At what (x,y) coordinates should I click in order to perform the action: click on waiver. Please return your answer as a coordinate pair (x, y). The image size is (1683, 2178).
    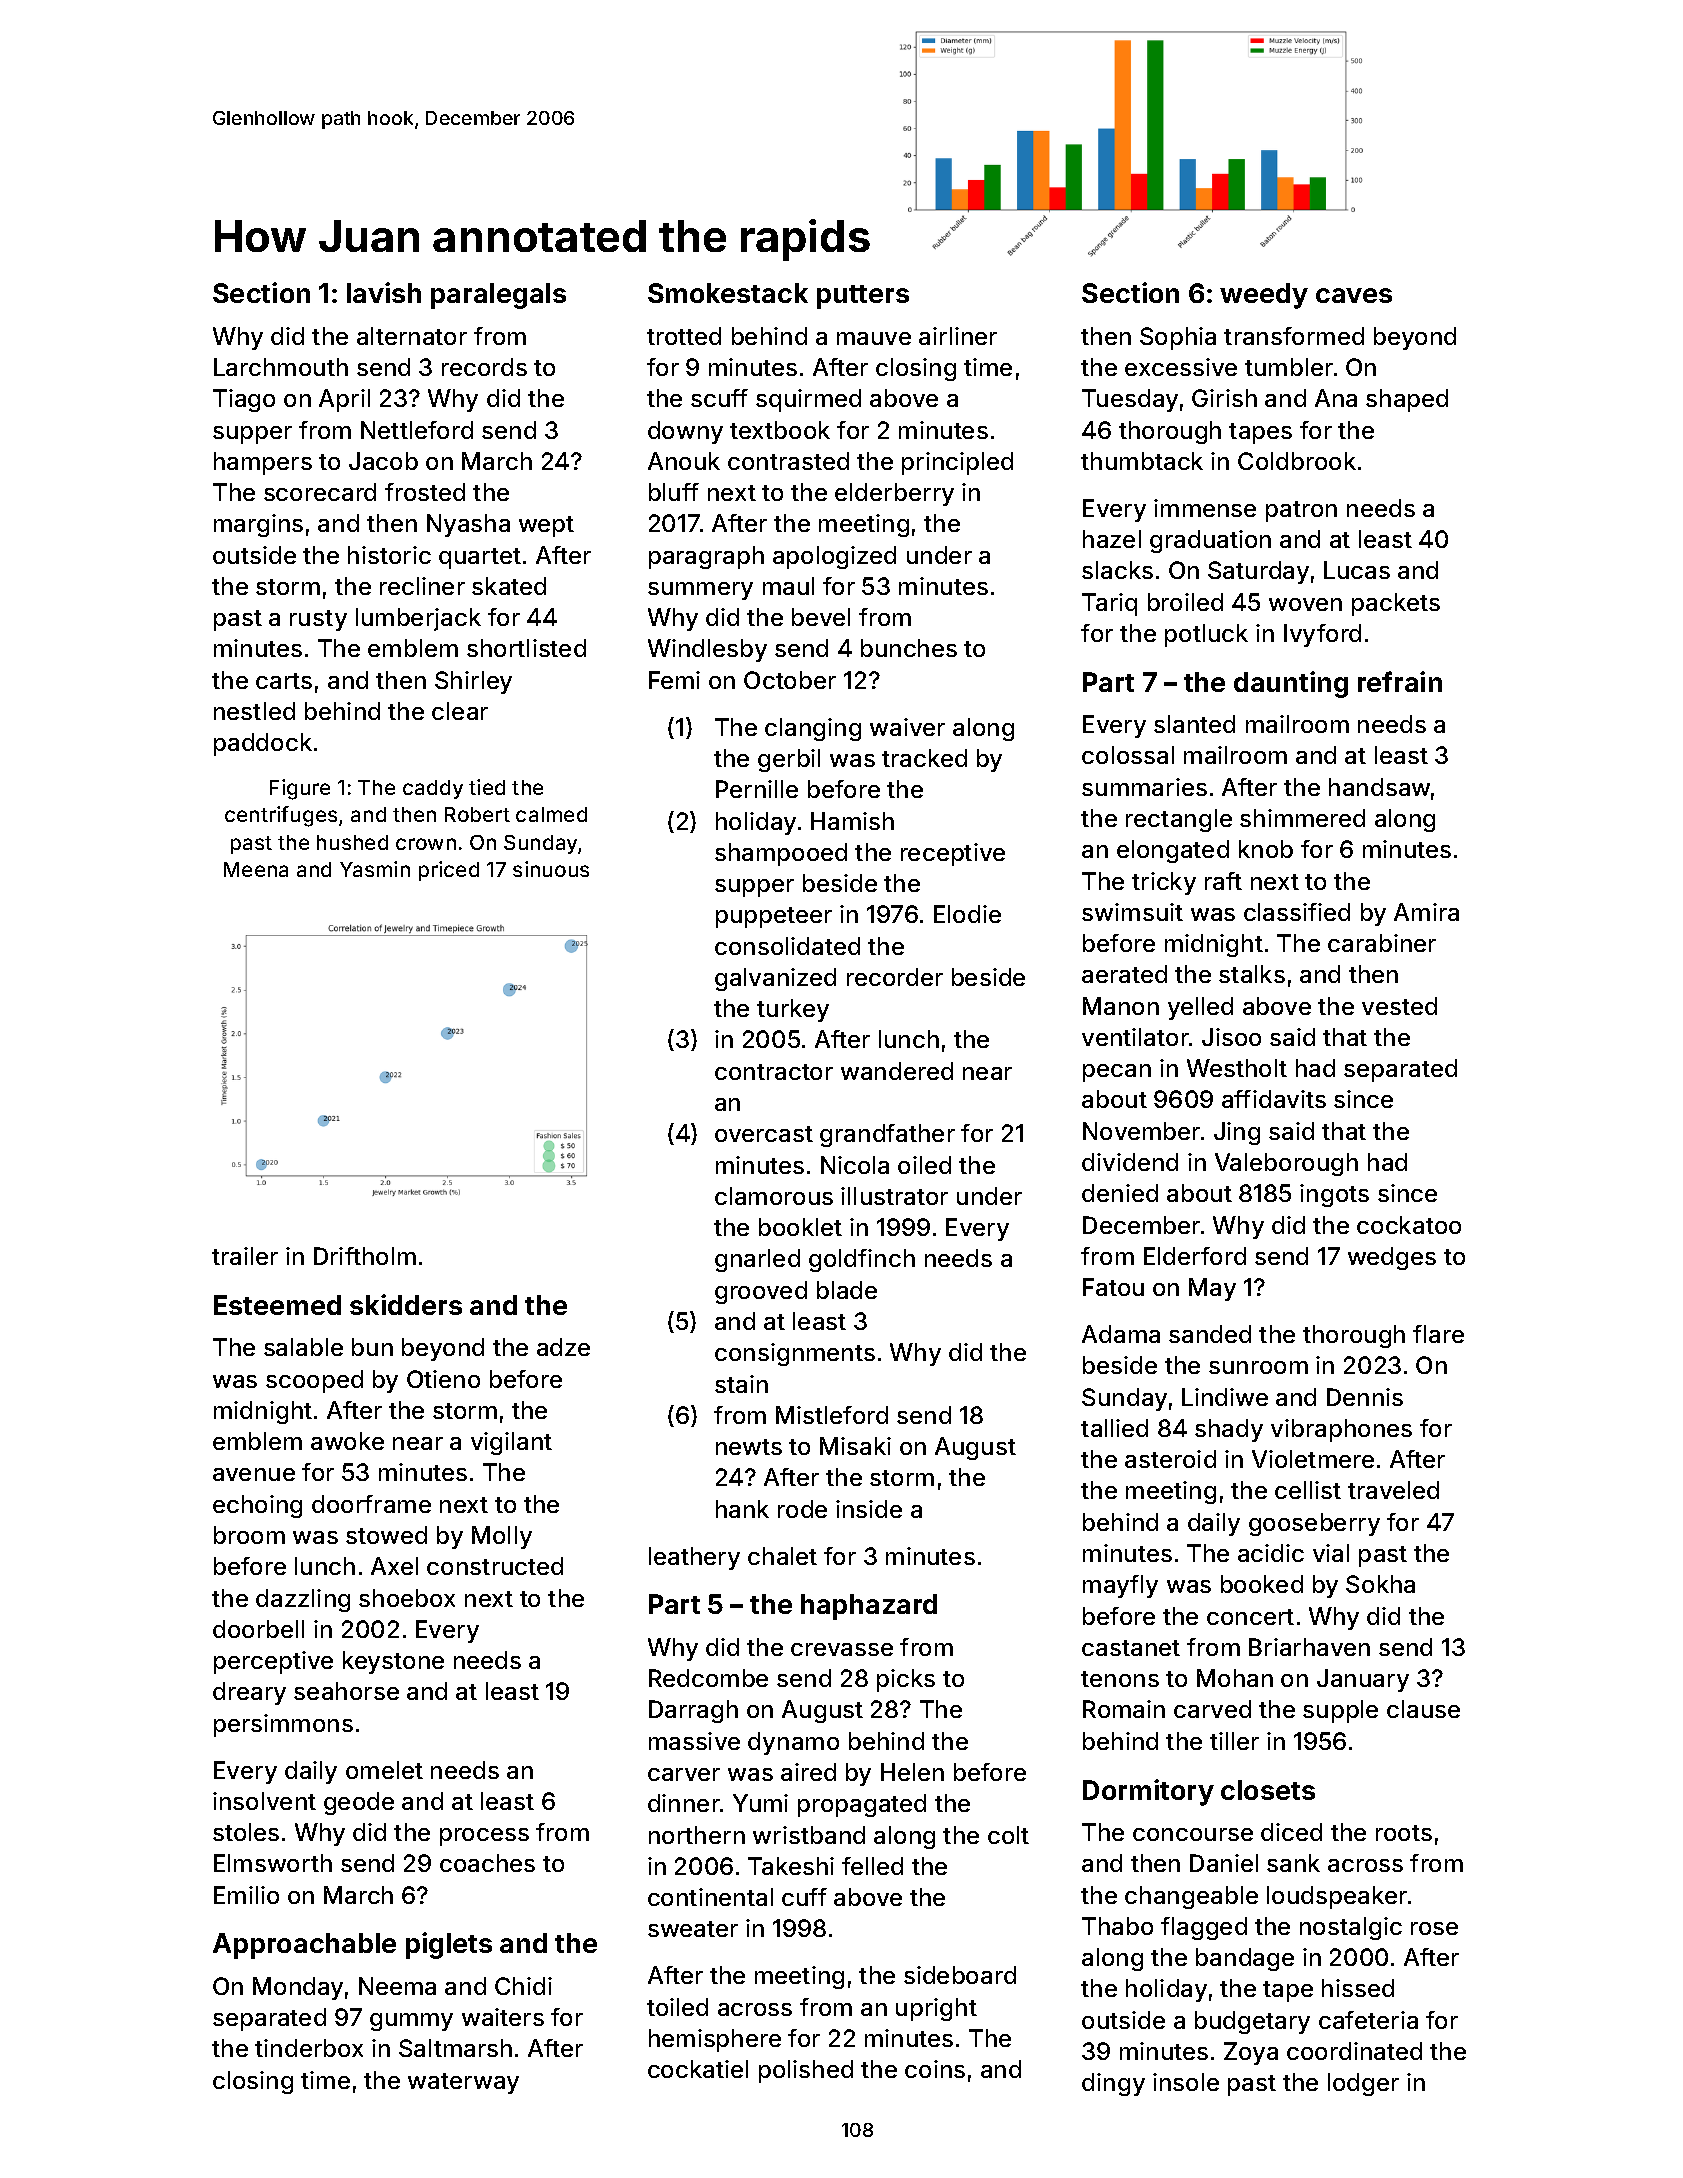
    Looking at the image, I should click on (907, 727).
